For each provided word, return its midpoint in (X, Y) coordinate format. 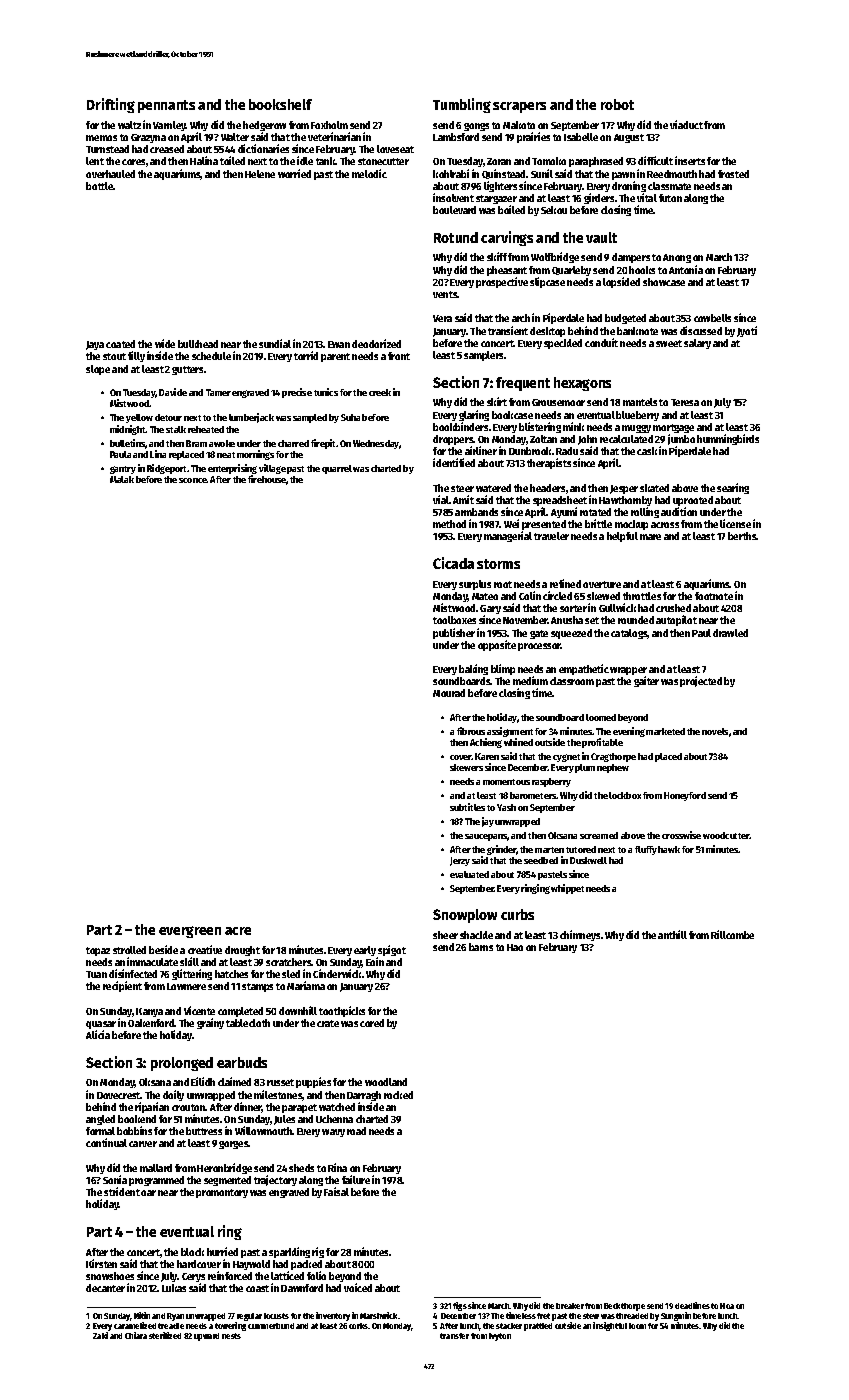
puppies (313, 1082)
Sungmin (676, 1316)
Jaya (95, 345)
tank (326, 161)
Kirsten (101, 1263)
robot (617, 104)
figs (460, 1306)
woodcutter (726, 835)
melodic (369, 173)
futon (670, 198)
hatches (231, 974)
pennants (166, 106)
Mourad (449, 693)
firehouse (267, 479)
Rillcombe (732, 934)
